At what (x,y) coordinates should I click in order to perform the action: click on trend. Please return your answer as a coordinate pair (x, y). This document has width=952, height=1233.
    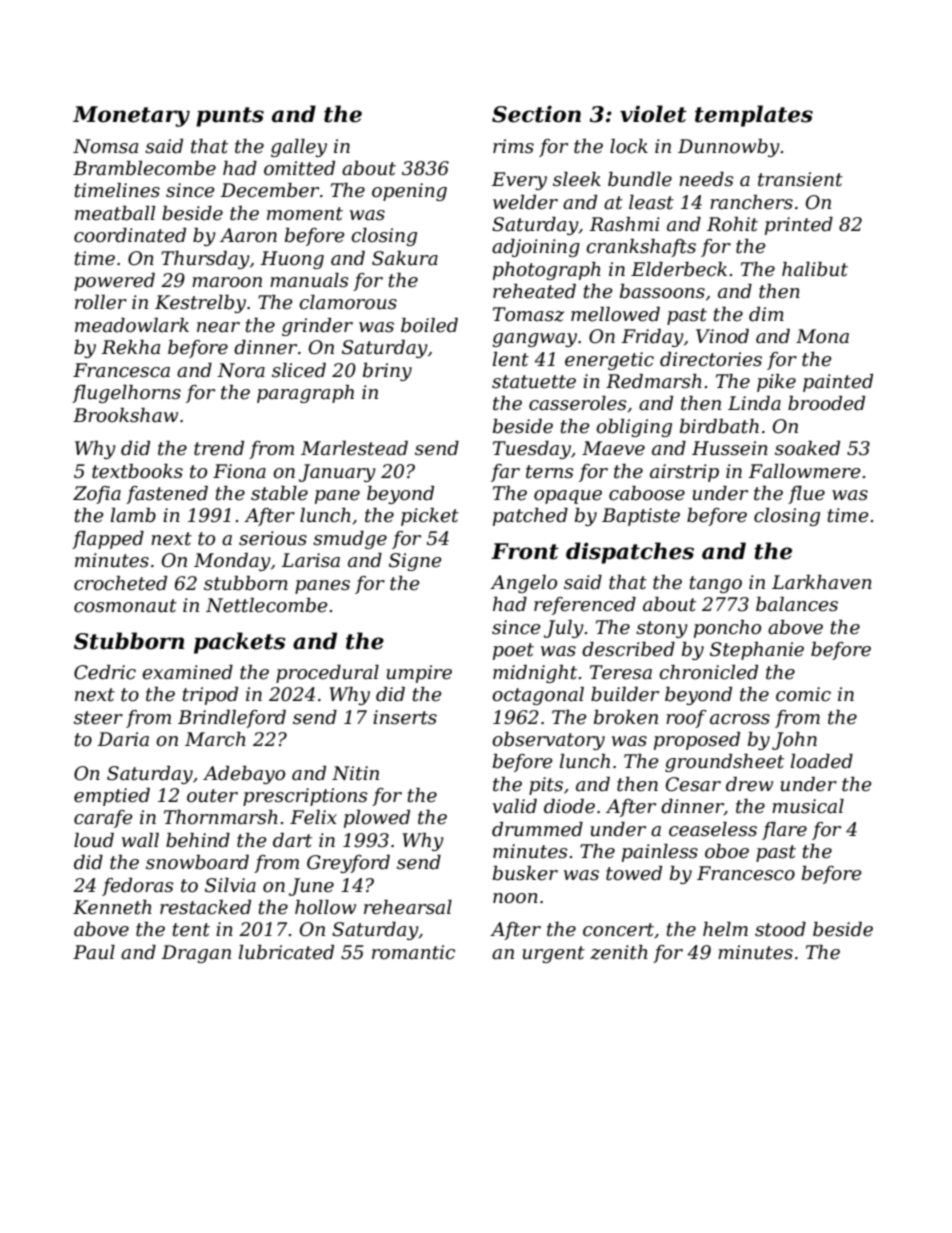
    Looking at the image, I should click on (219, 448).
